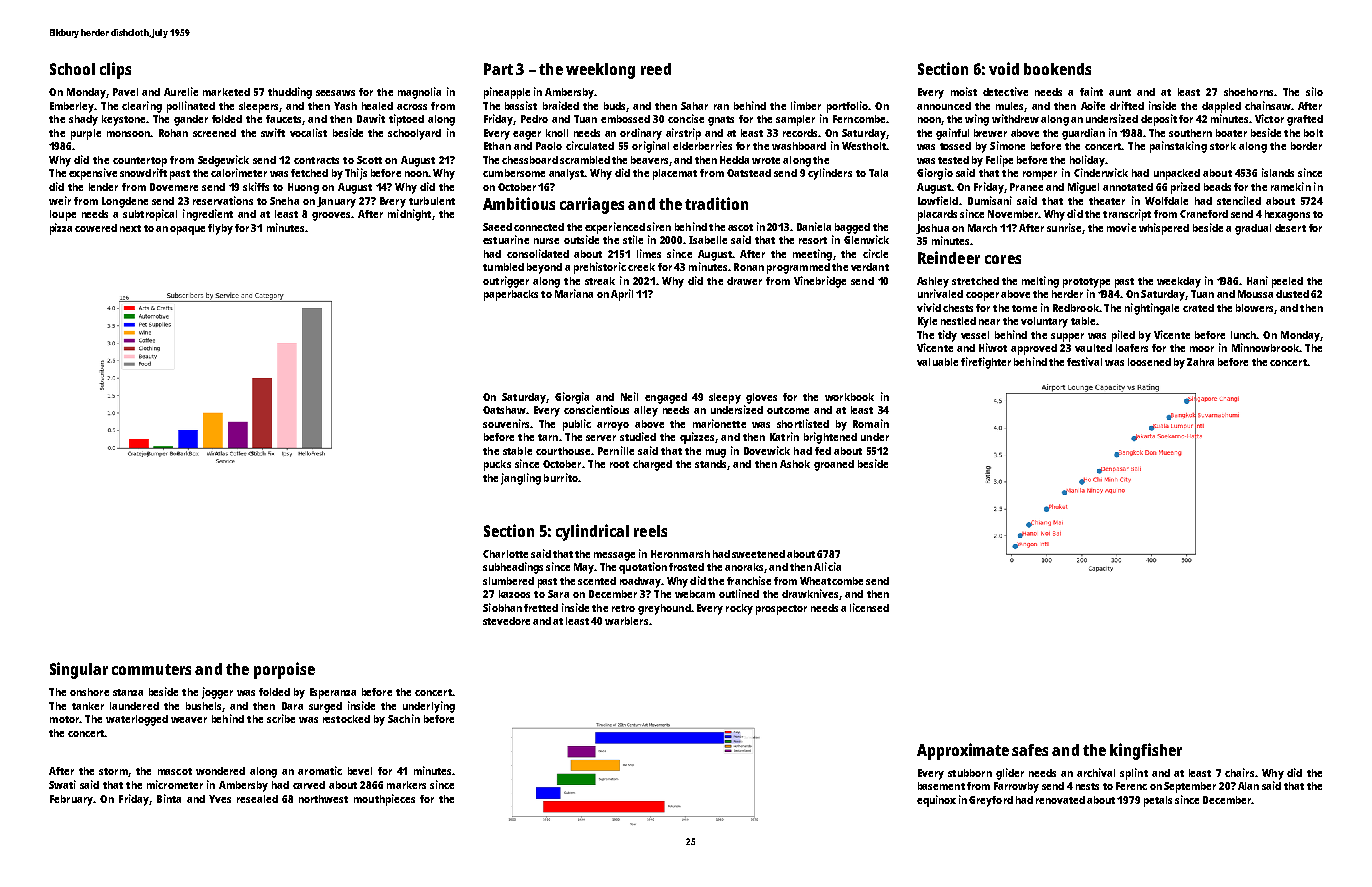 This document has height=887, width=1372. I want to click on gloves, so click(761, 398).
